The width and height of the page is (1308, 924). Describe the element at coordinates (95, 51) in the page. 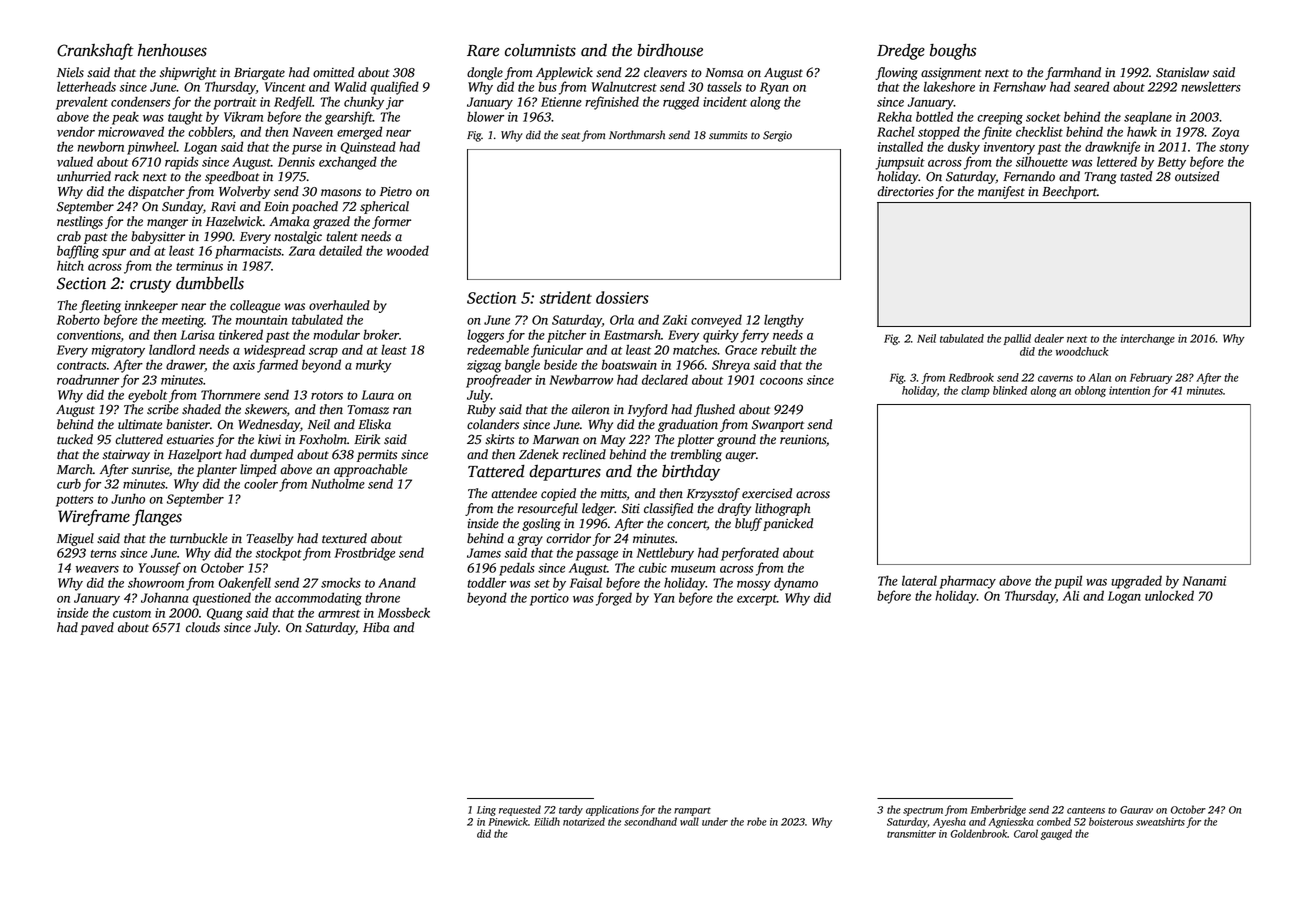

I see `Crankshaft` at that location.
